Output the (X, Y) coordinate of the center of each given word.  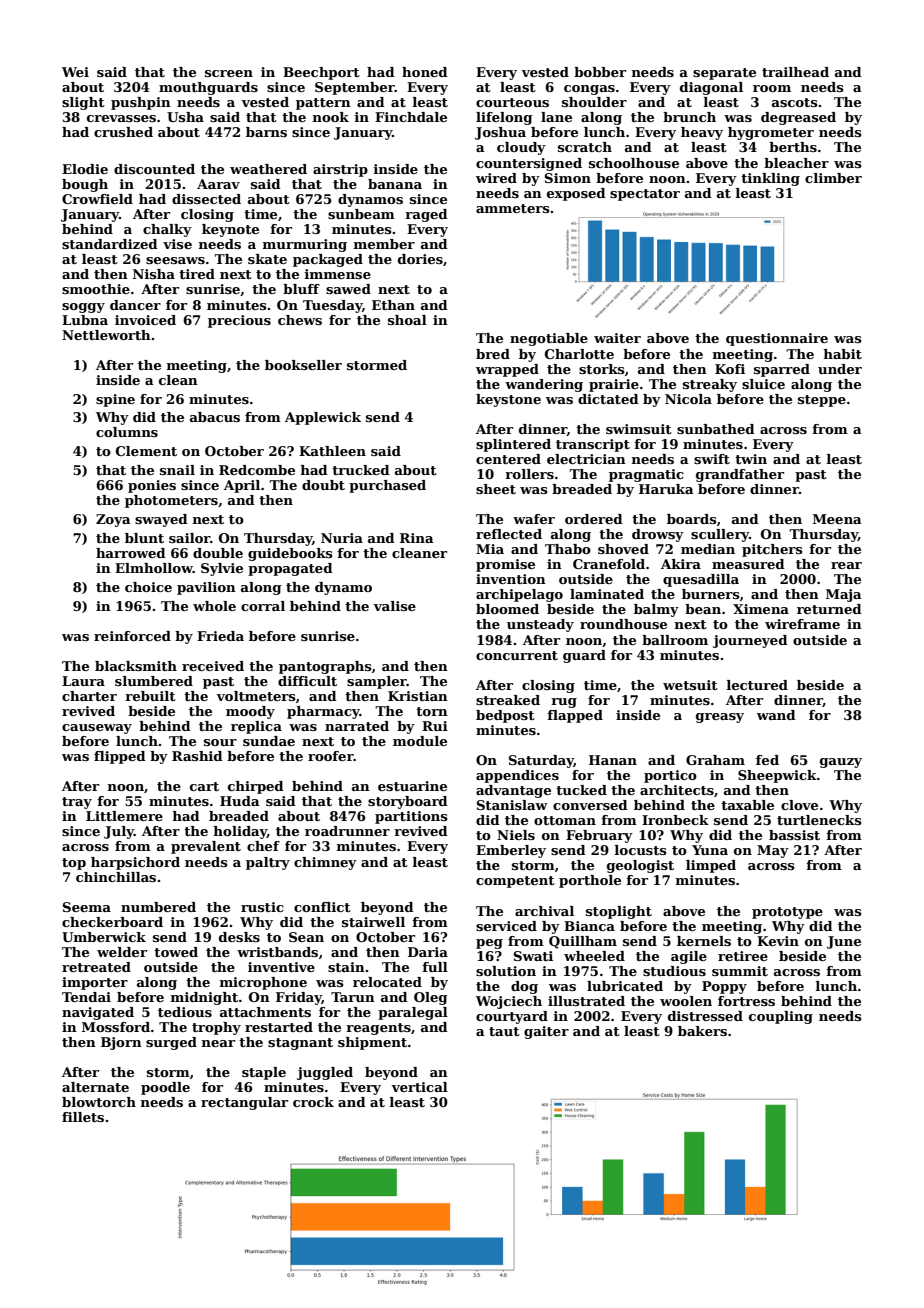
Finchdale (411, 117)
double (218, 553)
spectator (645, 195)
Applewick (323, 418)
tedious (185, 1012)
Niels (516, 835)
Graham (715, 760)
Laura (83, 681)
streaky (710, 385)
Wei (75, 72)
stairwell (373, 922)
